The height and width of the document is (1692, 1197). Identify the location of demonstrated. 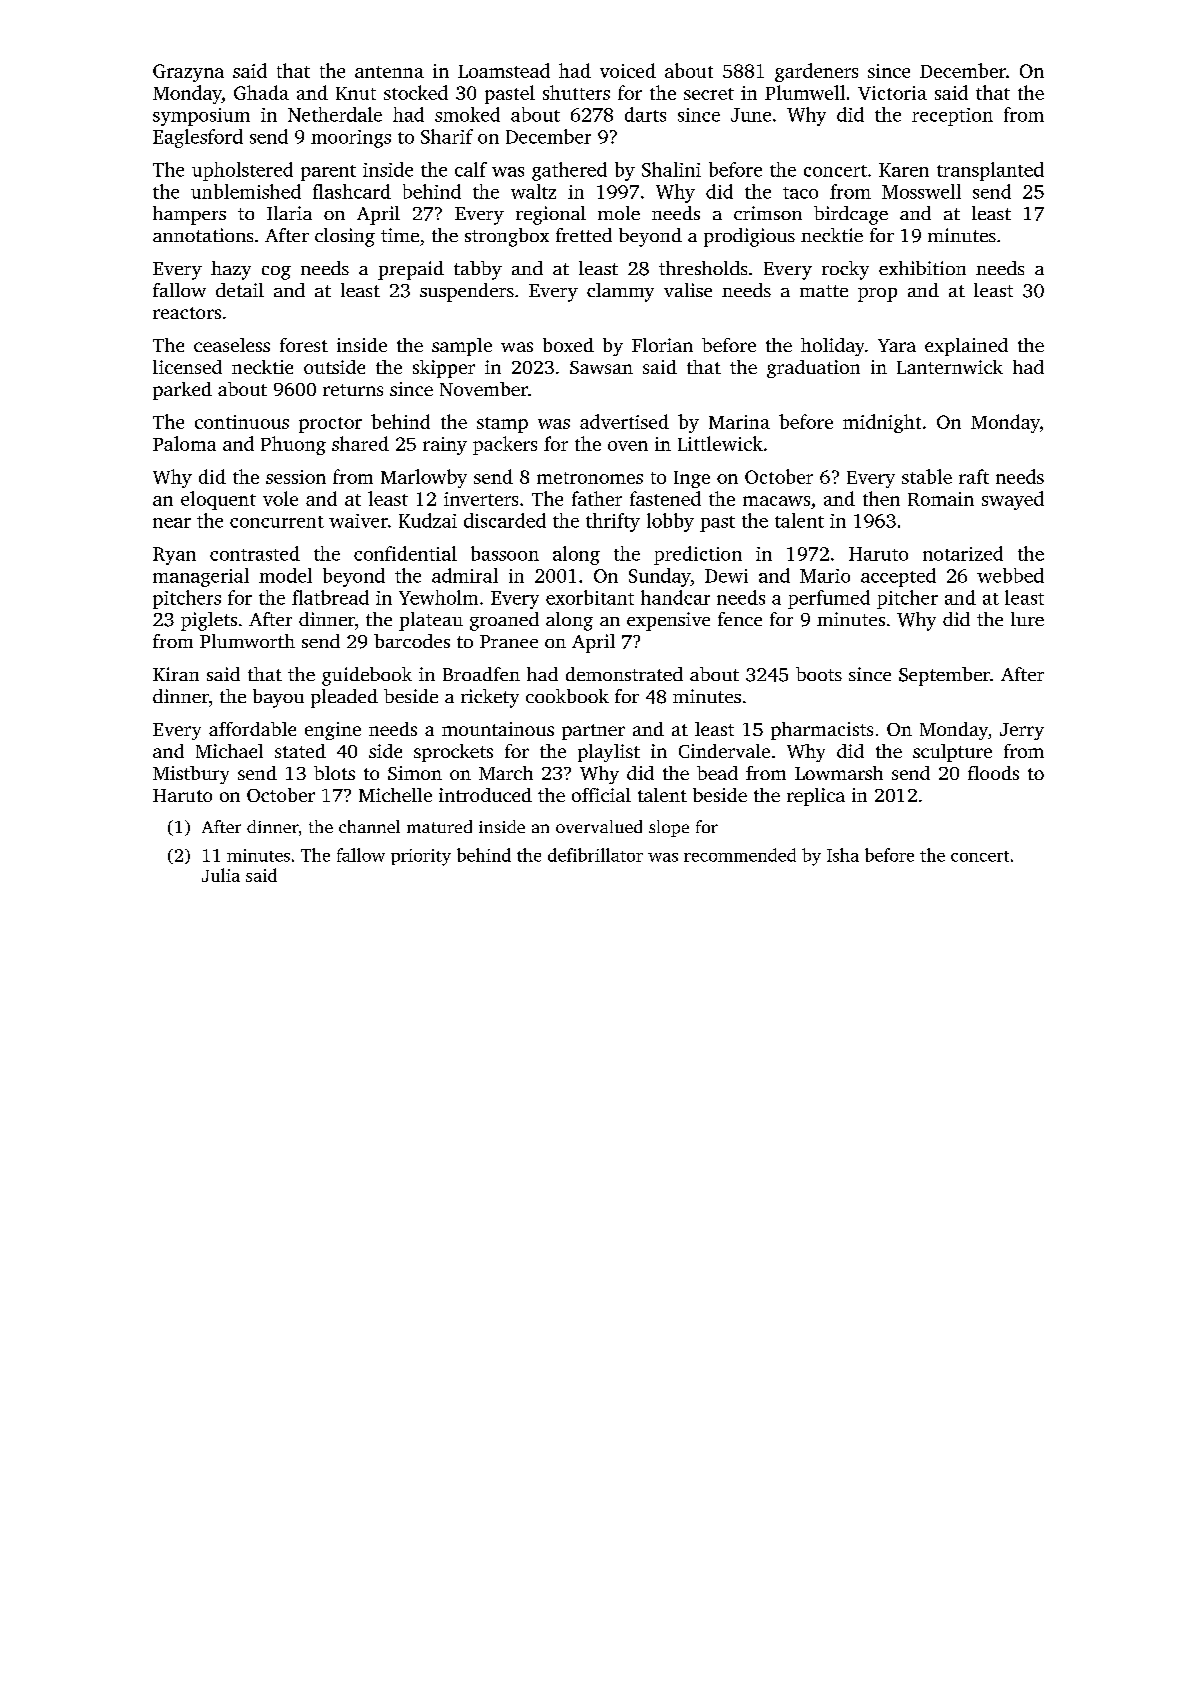
(624, 674).
